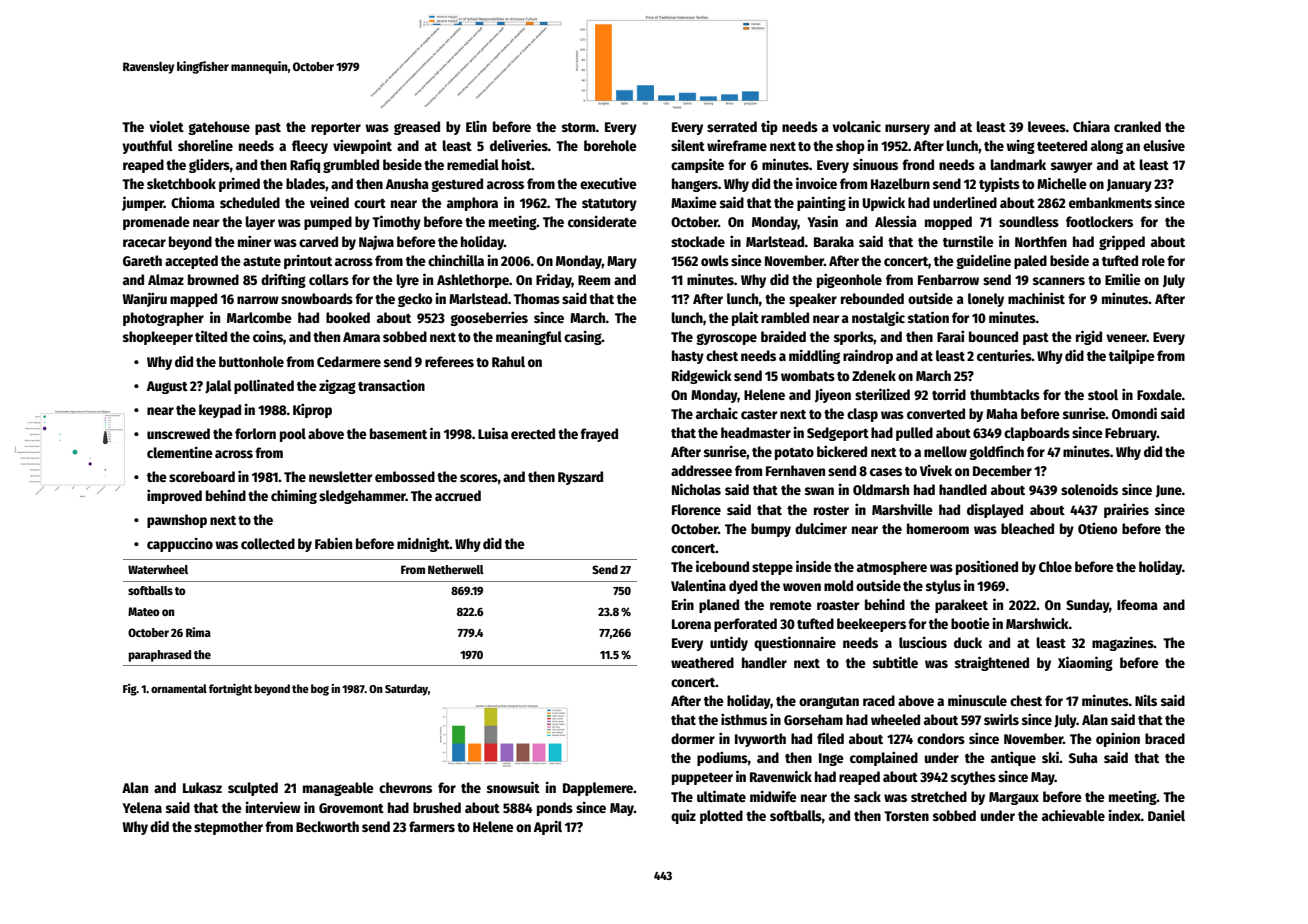  I want to click on sculpted, so click(253, 789).
